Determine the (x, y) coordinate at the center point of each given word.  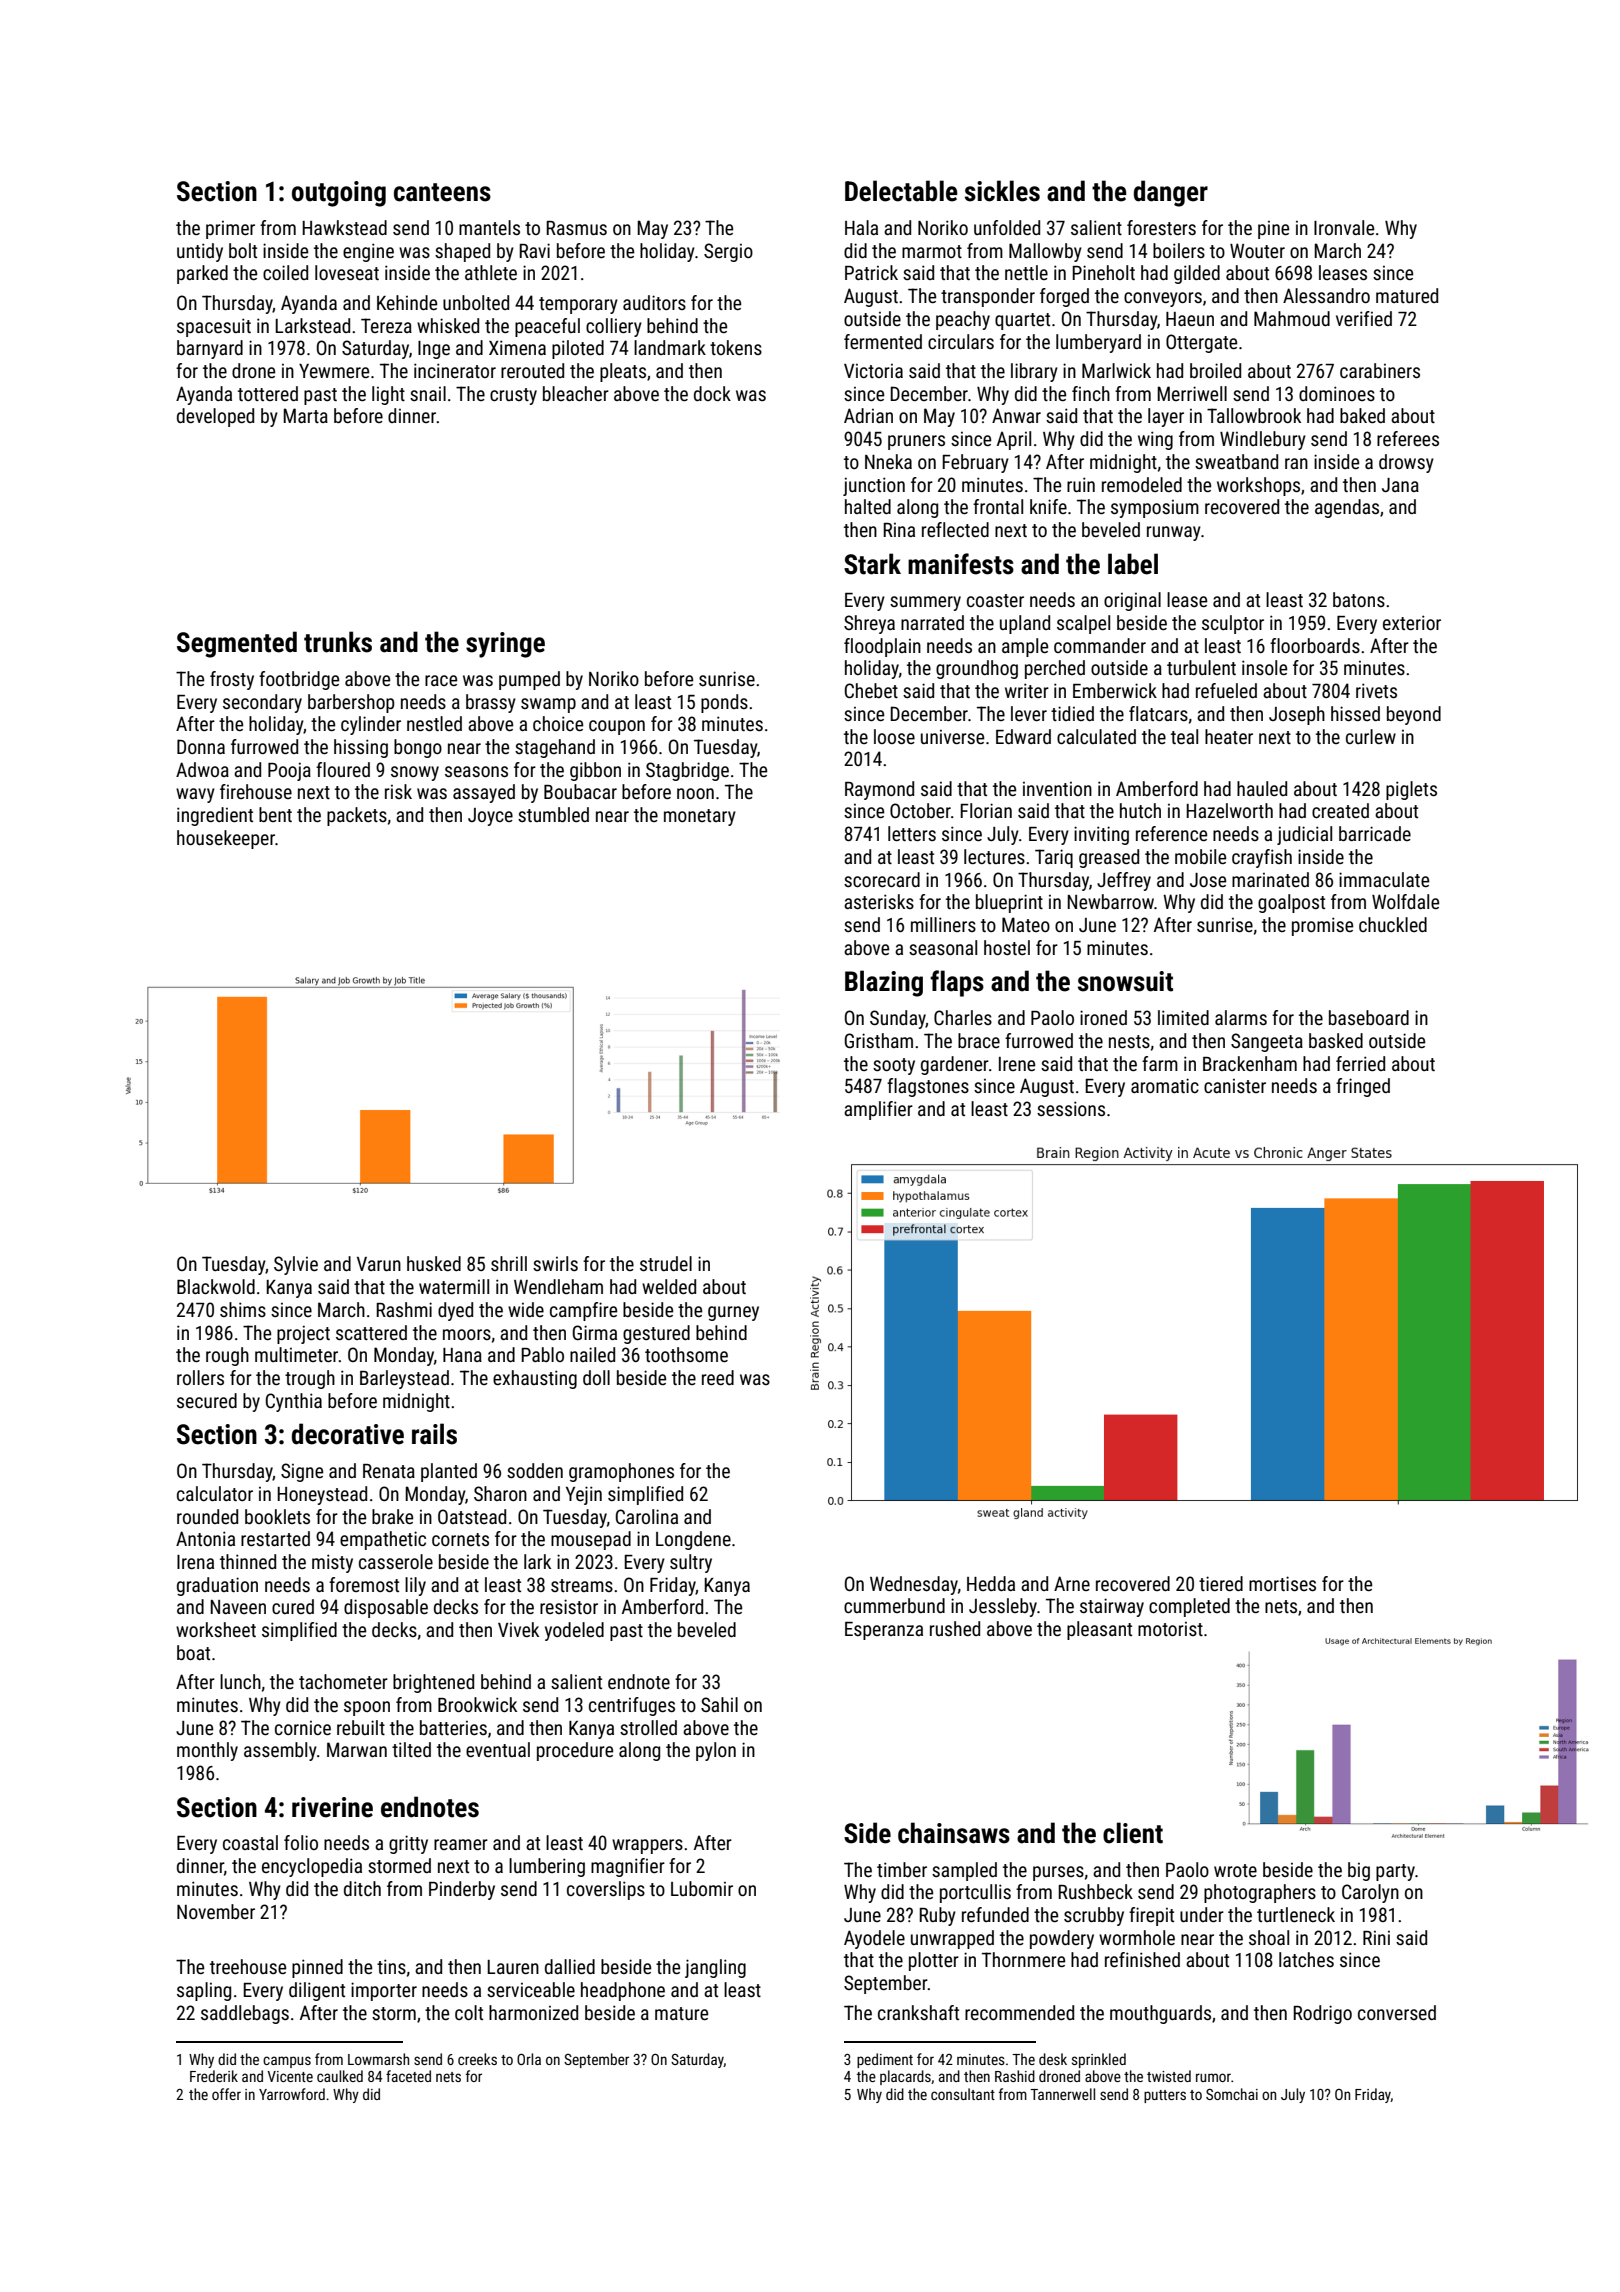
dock (712, 393)
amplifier (878, 1110)
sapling (204, 1991)
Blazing (884, 983)
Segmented (237, 644)
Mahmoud (1292, 318)
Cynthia (294, 1402)
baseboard (1369, 1017)
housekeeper (226, 839)
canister (1235, 1086)
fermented (883, 341)
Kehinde (407, 302)
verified (1364, 318)
